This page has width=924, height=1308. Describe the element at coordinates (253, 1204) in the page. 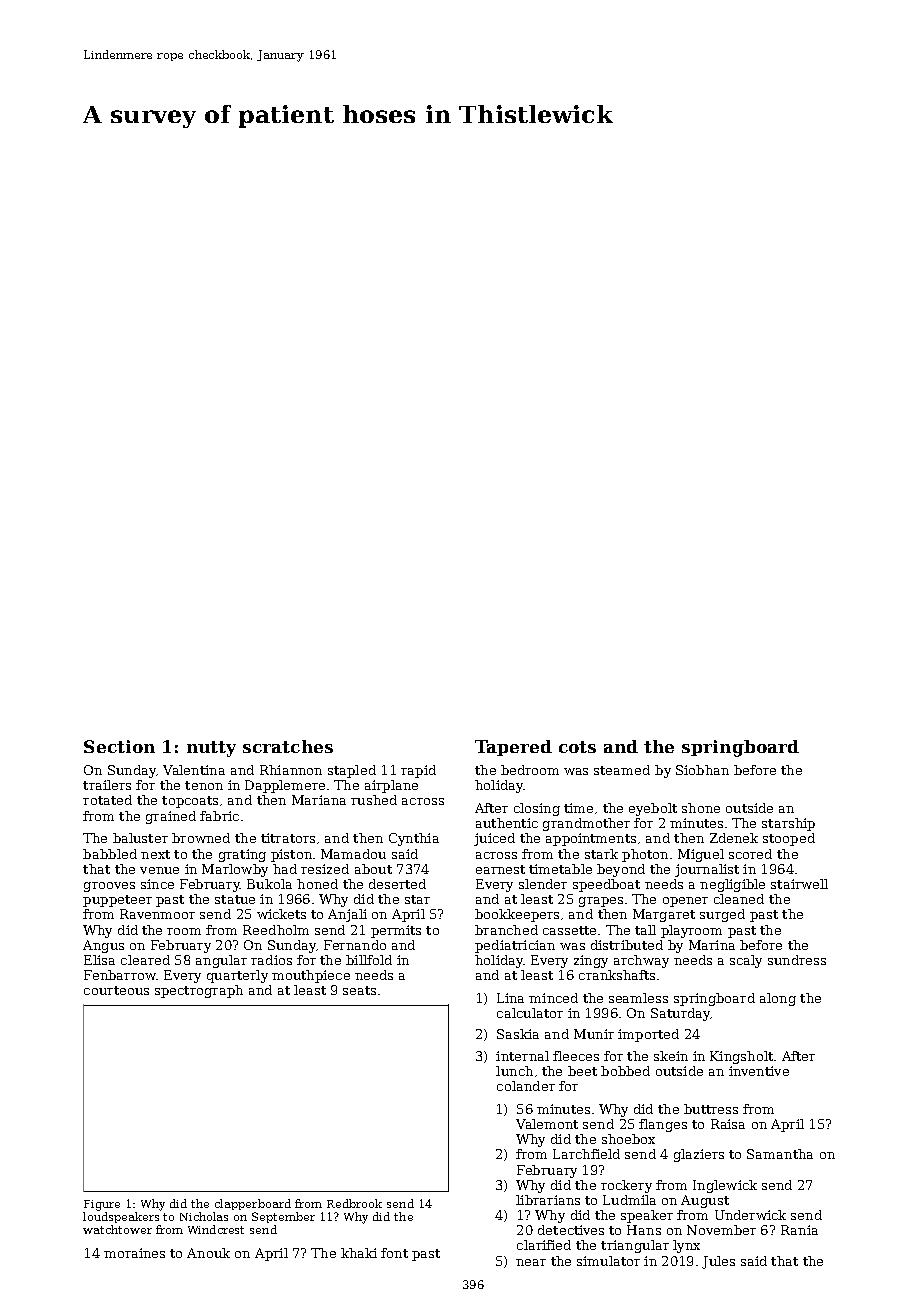

I see `clapperboard` at that location.
